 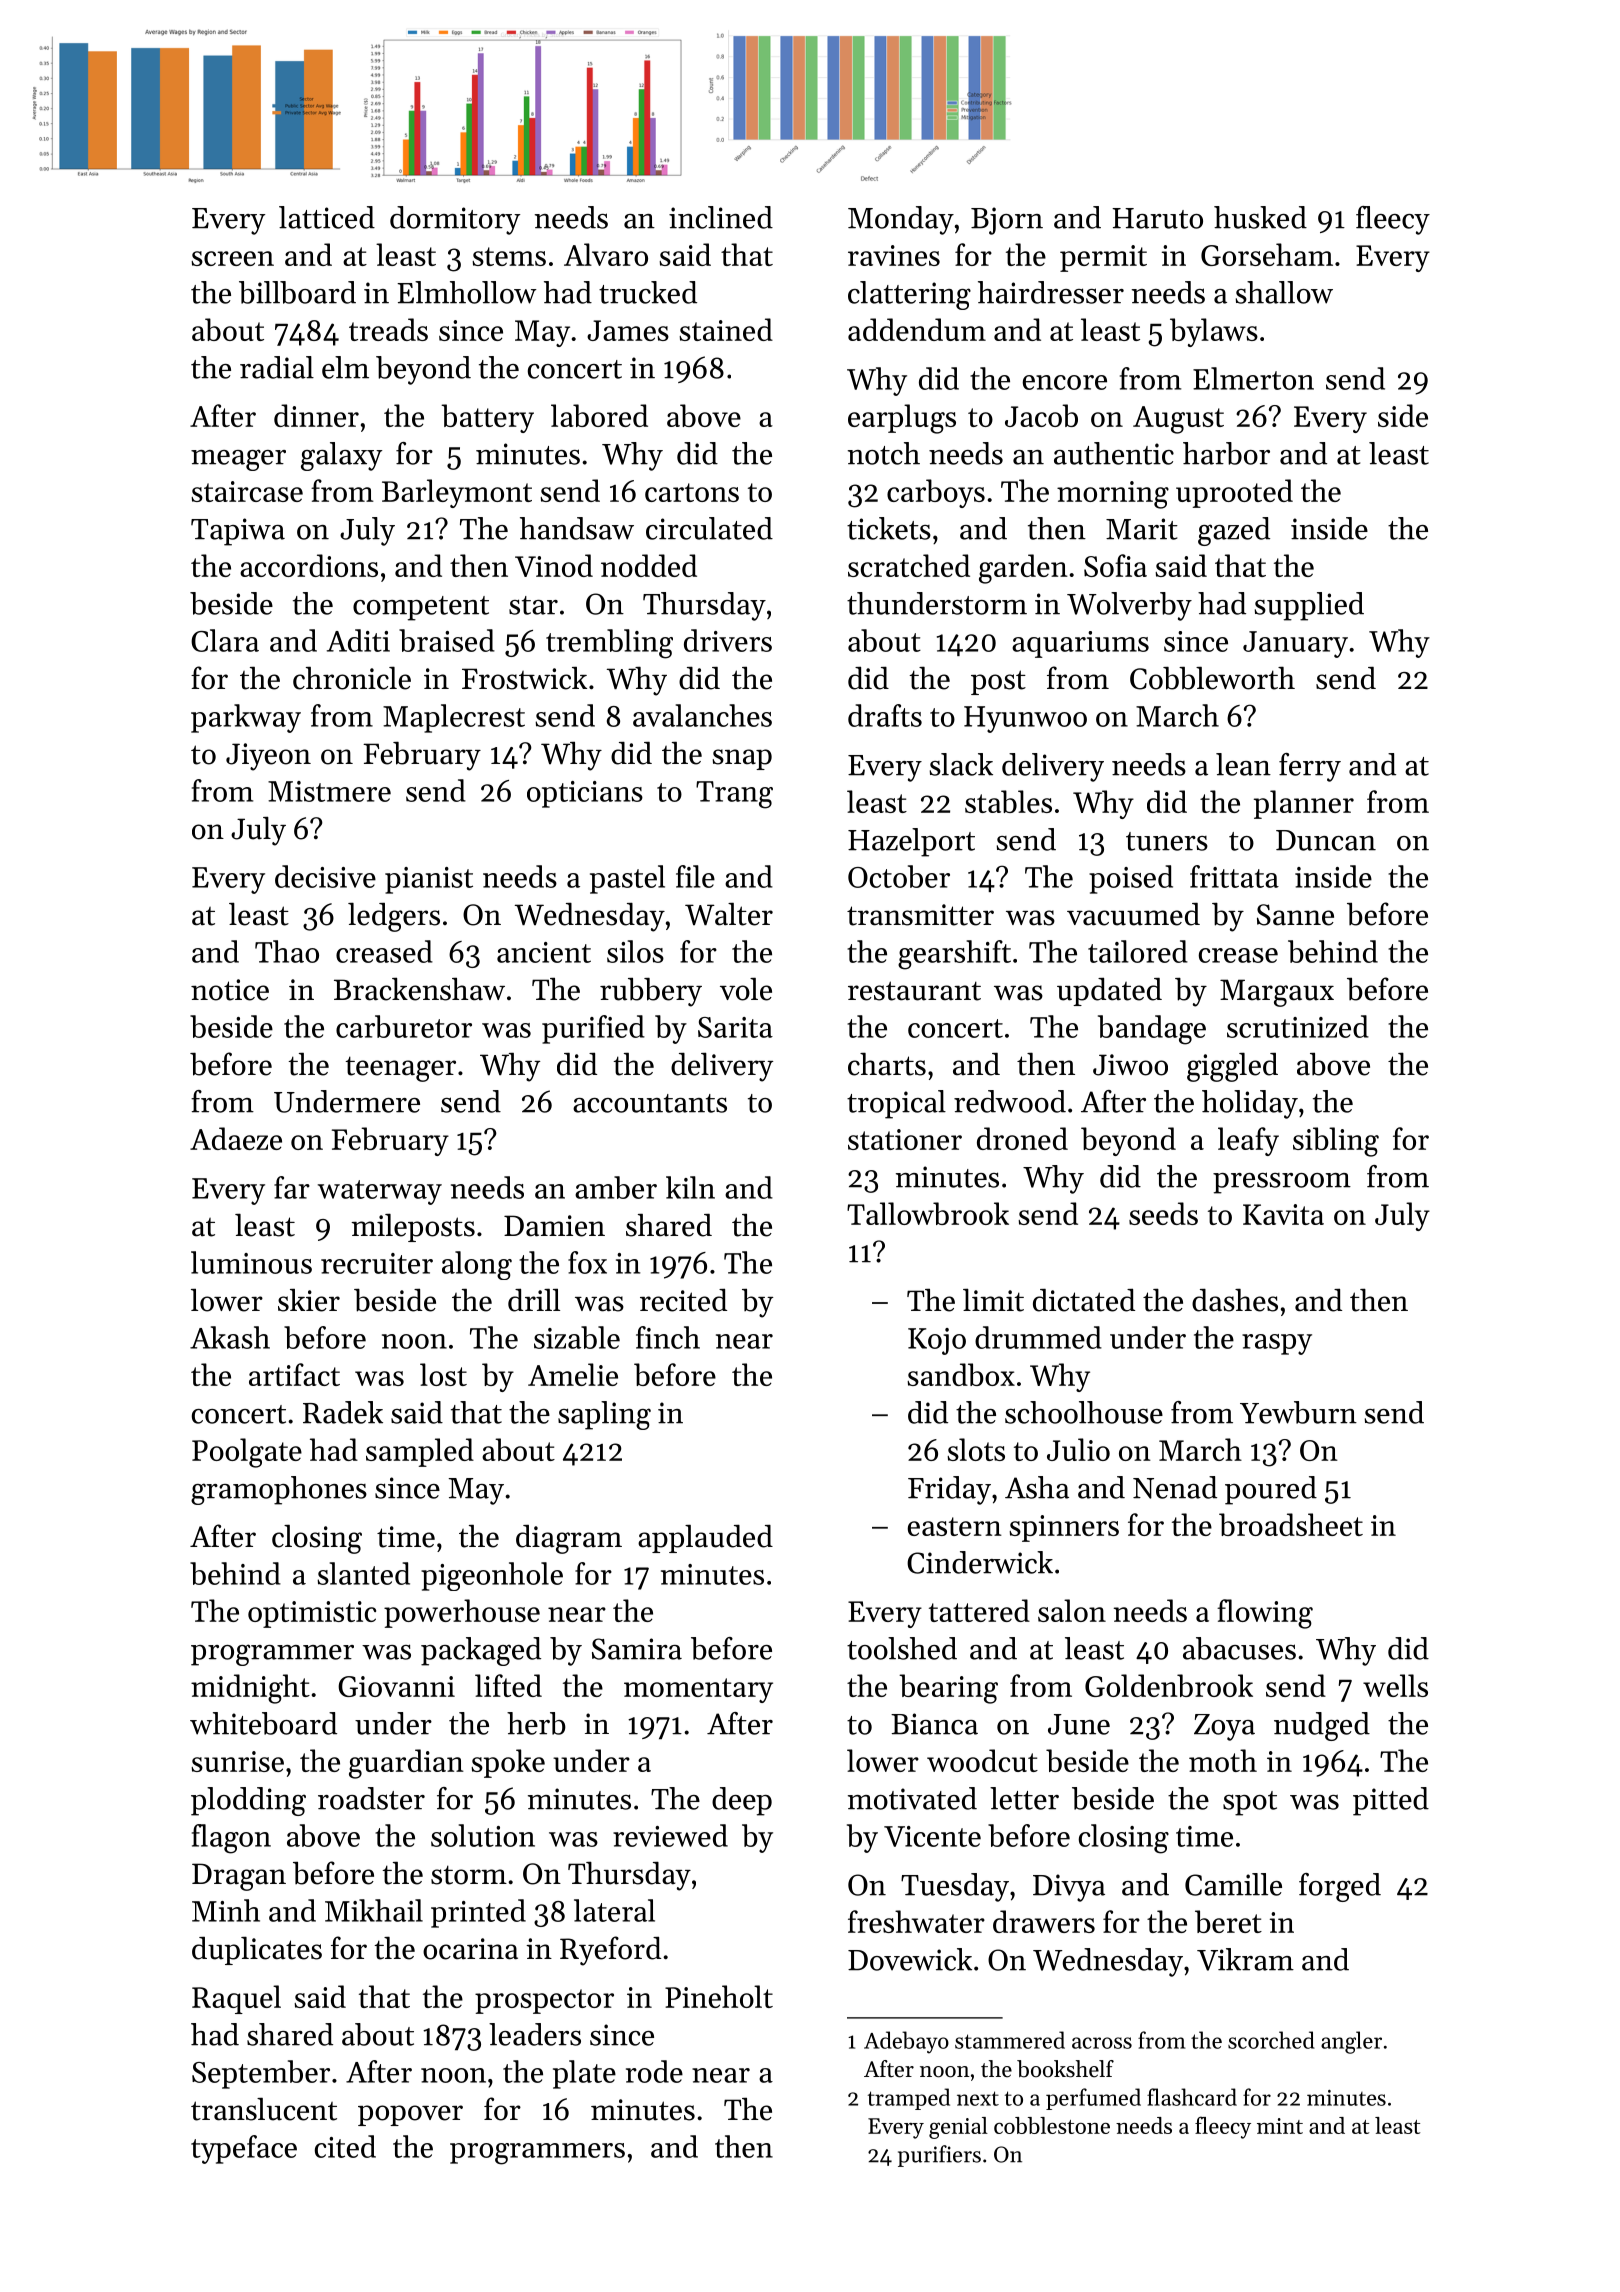 What do you see at coordinates (248, 1801) in the page?
I see `plodding` at bounding box center [248, 1801].
